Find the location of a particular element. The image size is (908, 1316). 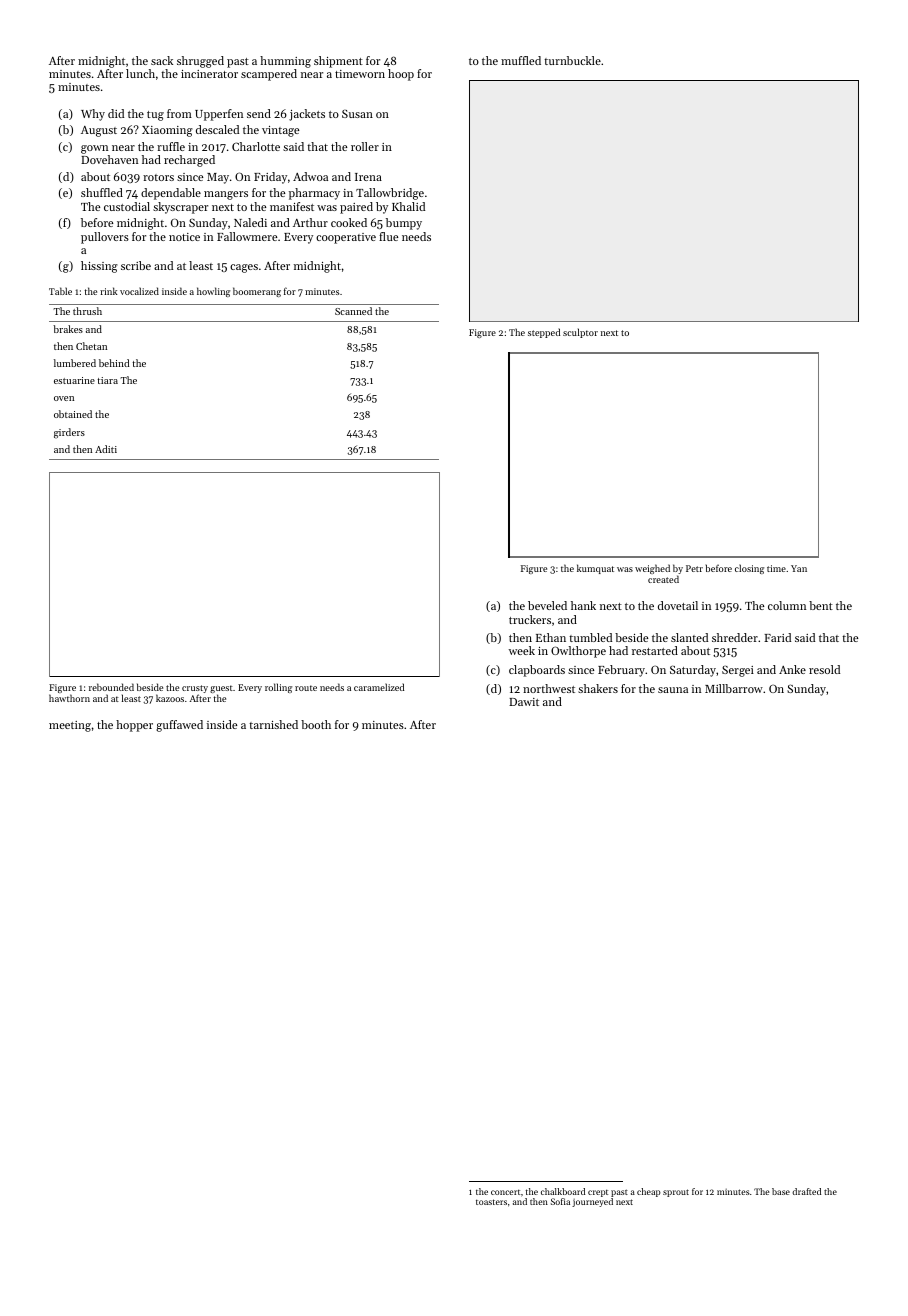

meeting is located at coordinates (70, 726).
